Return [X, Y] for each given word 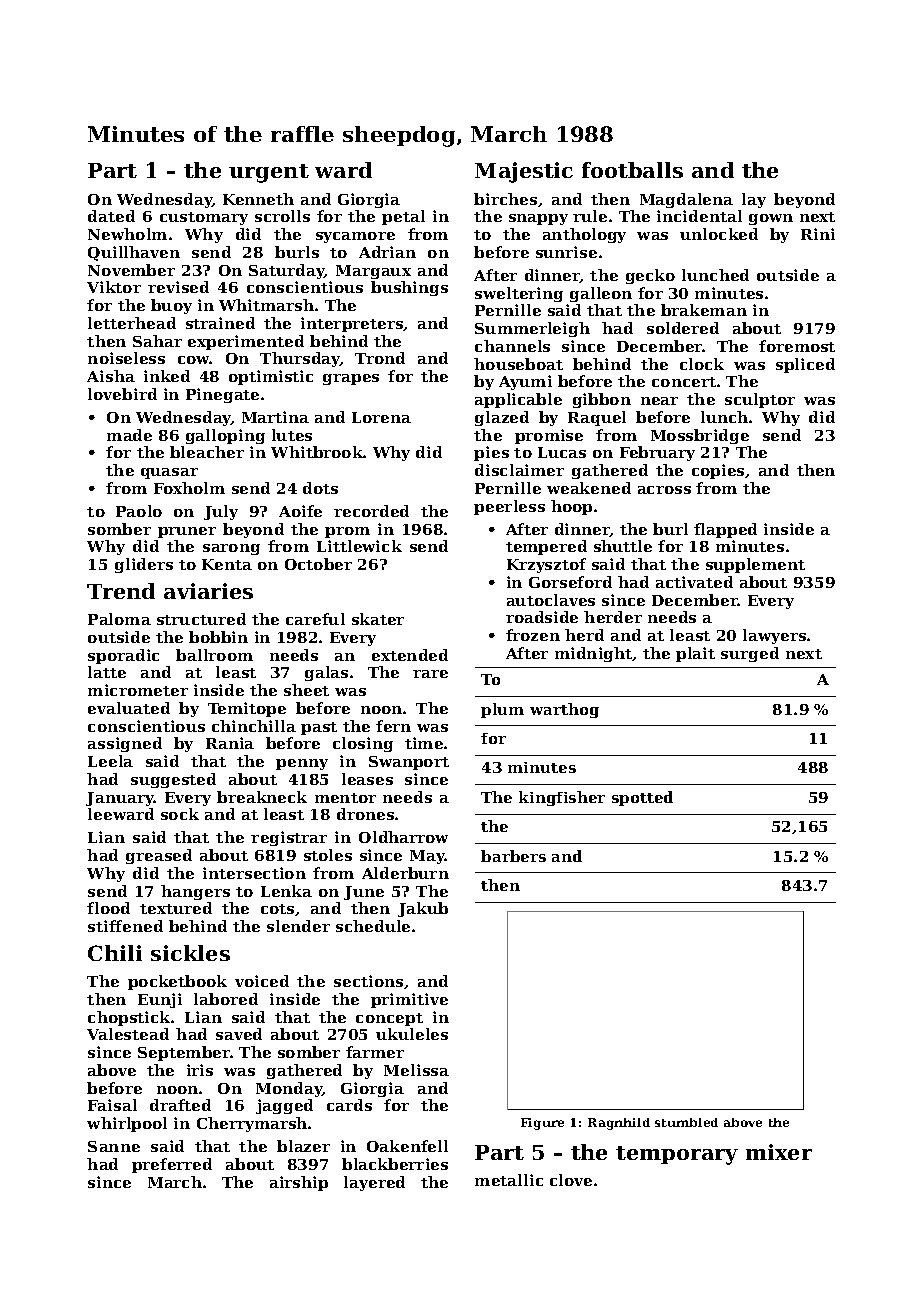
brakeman [704, 310]
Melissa [416, 1070]
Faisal [112, 1105]
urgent [269, 173]
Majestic [524, 172]
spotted [642, 798]
